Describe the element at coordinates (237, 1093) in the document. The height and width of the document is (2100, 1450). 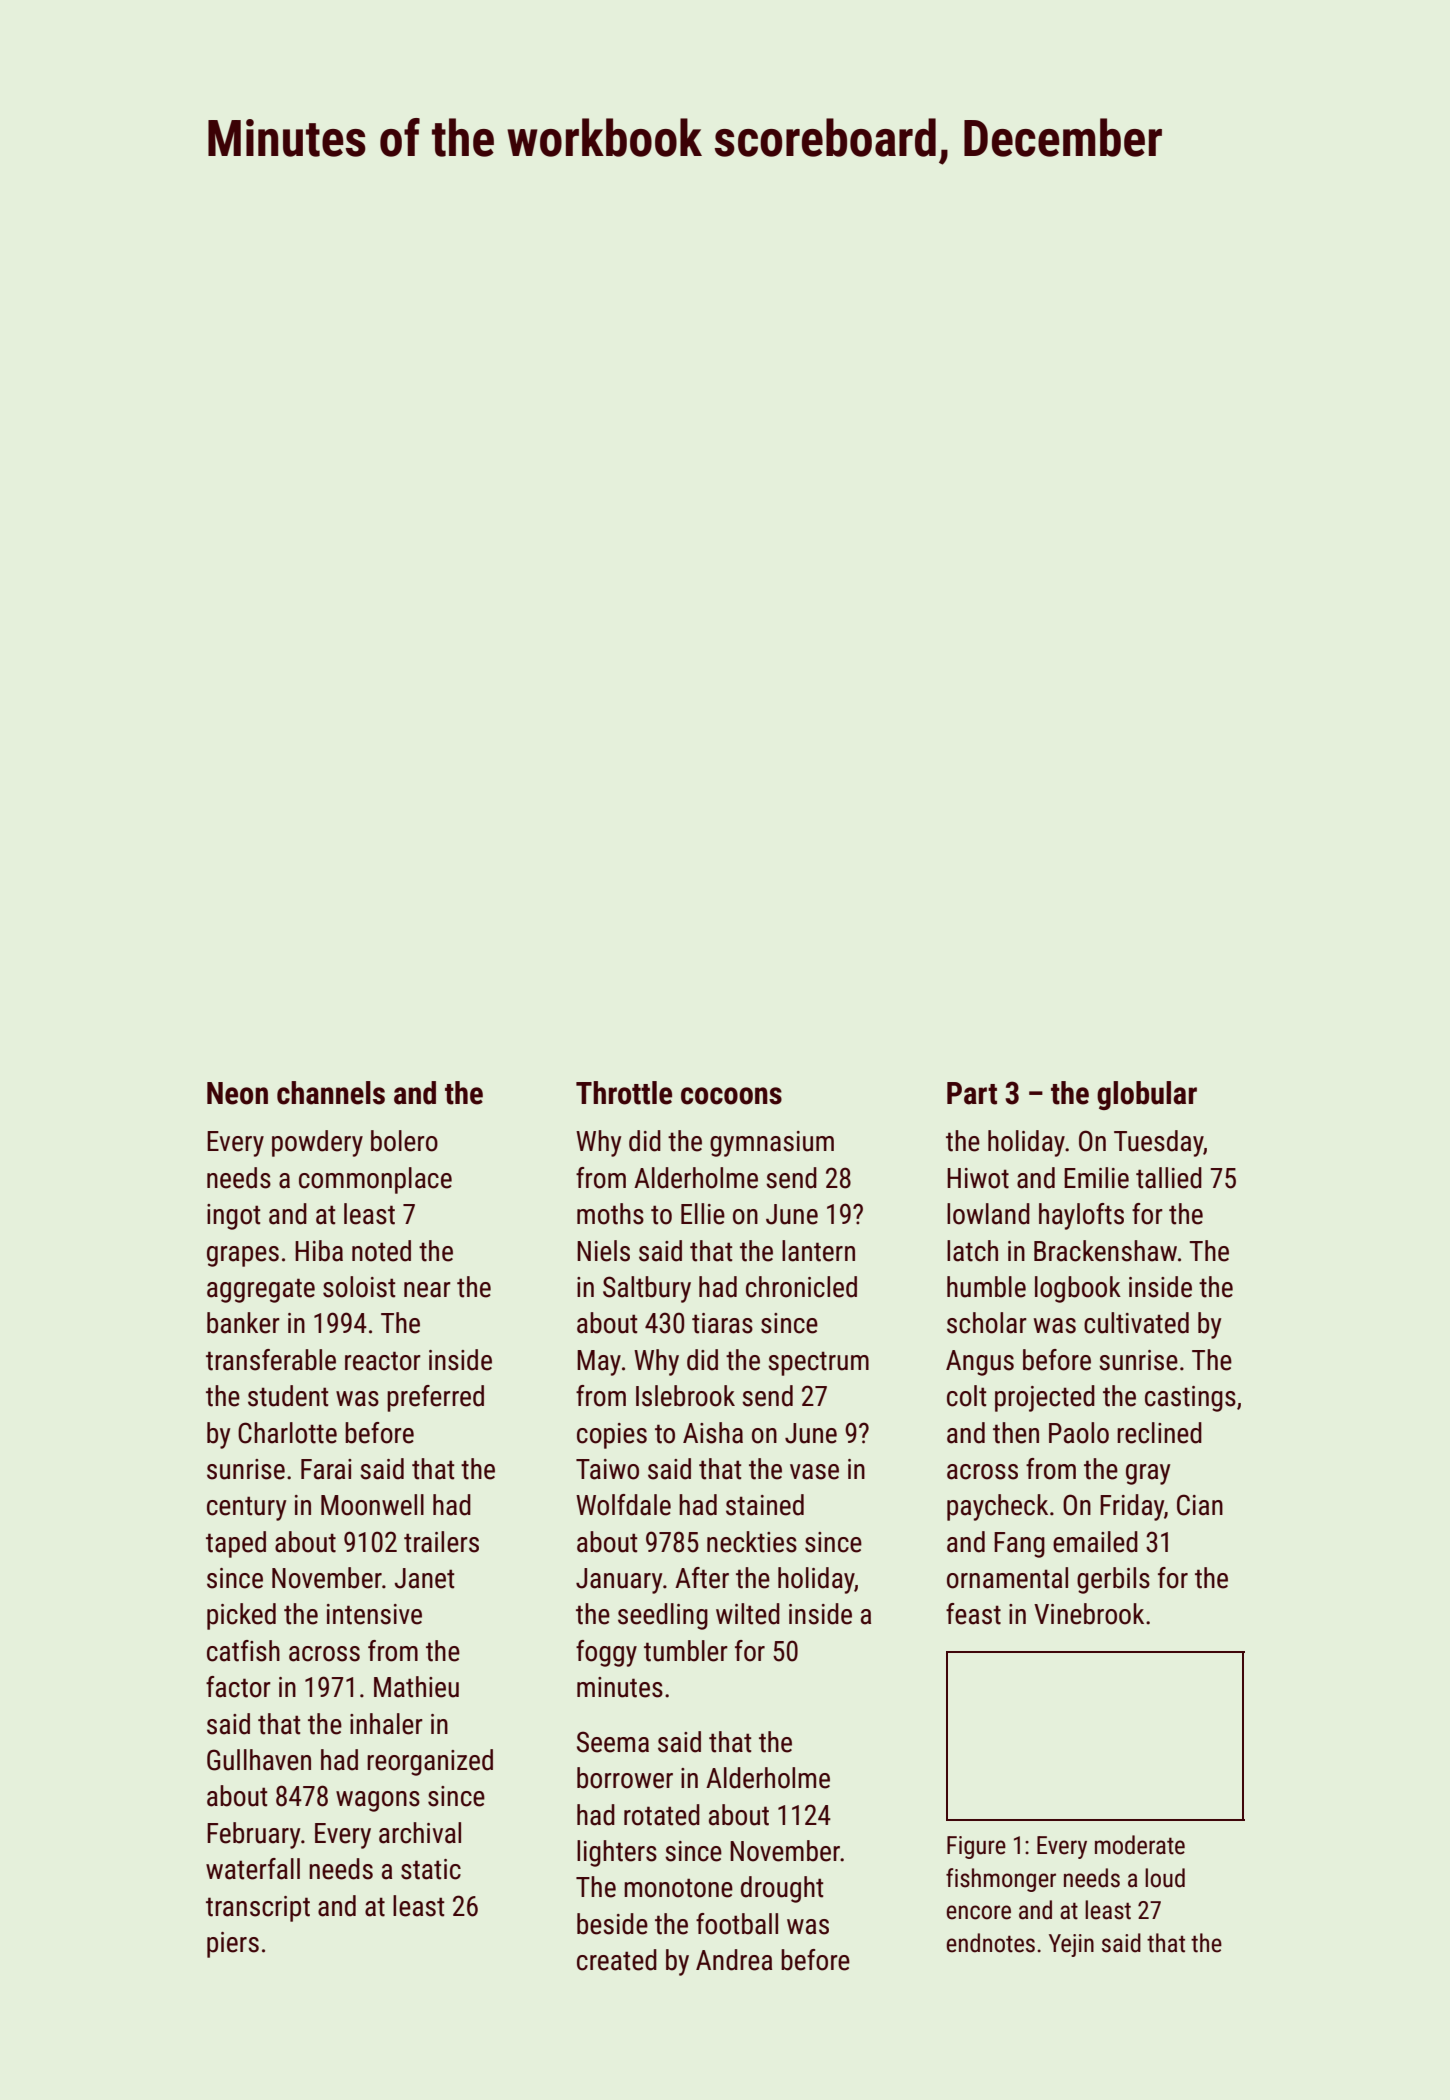
I see `Neon` at that location.
